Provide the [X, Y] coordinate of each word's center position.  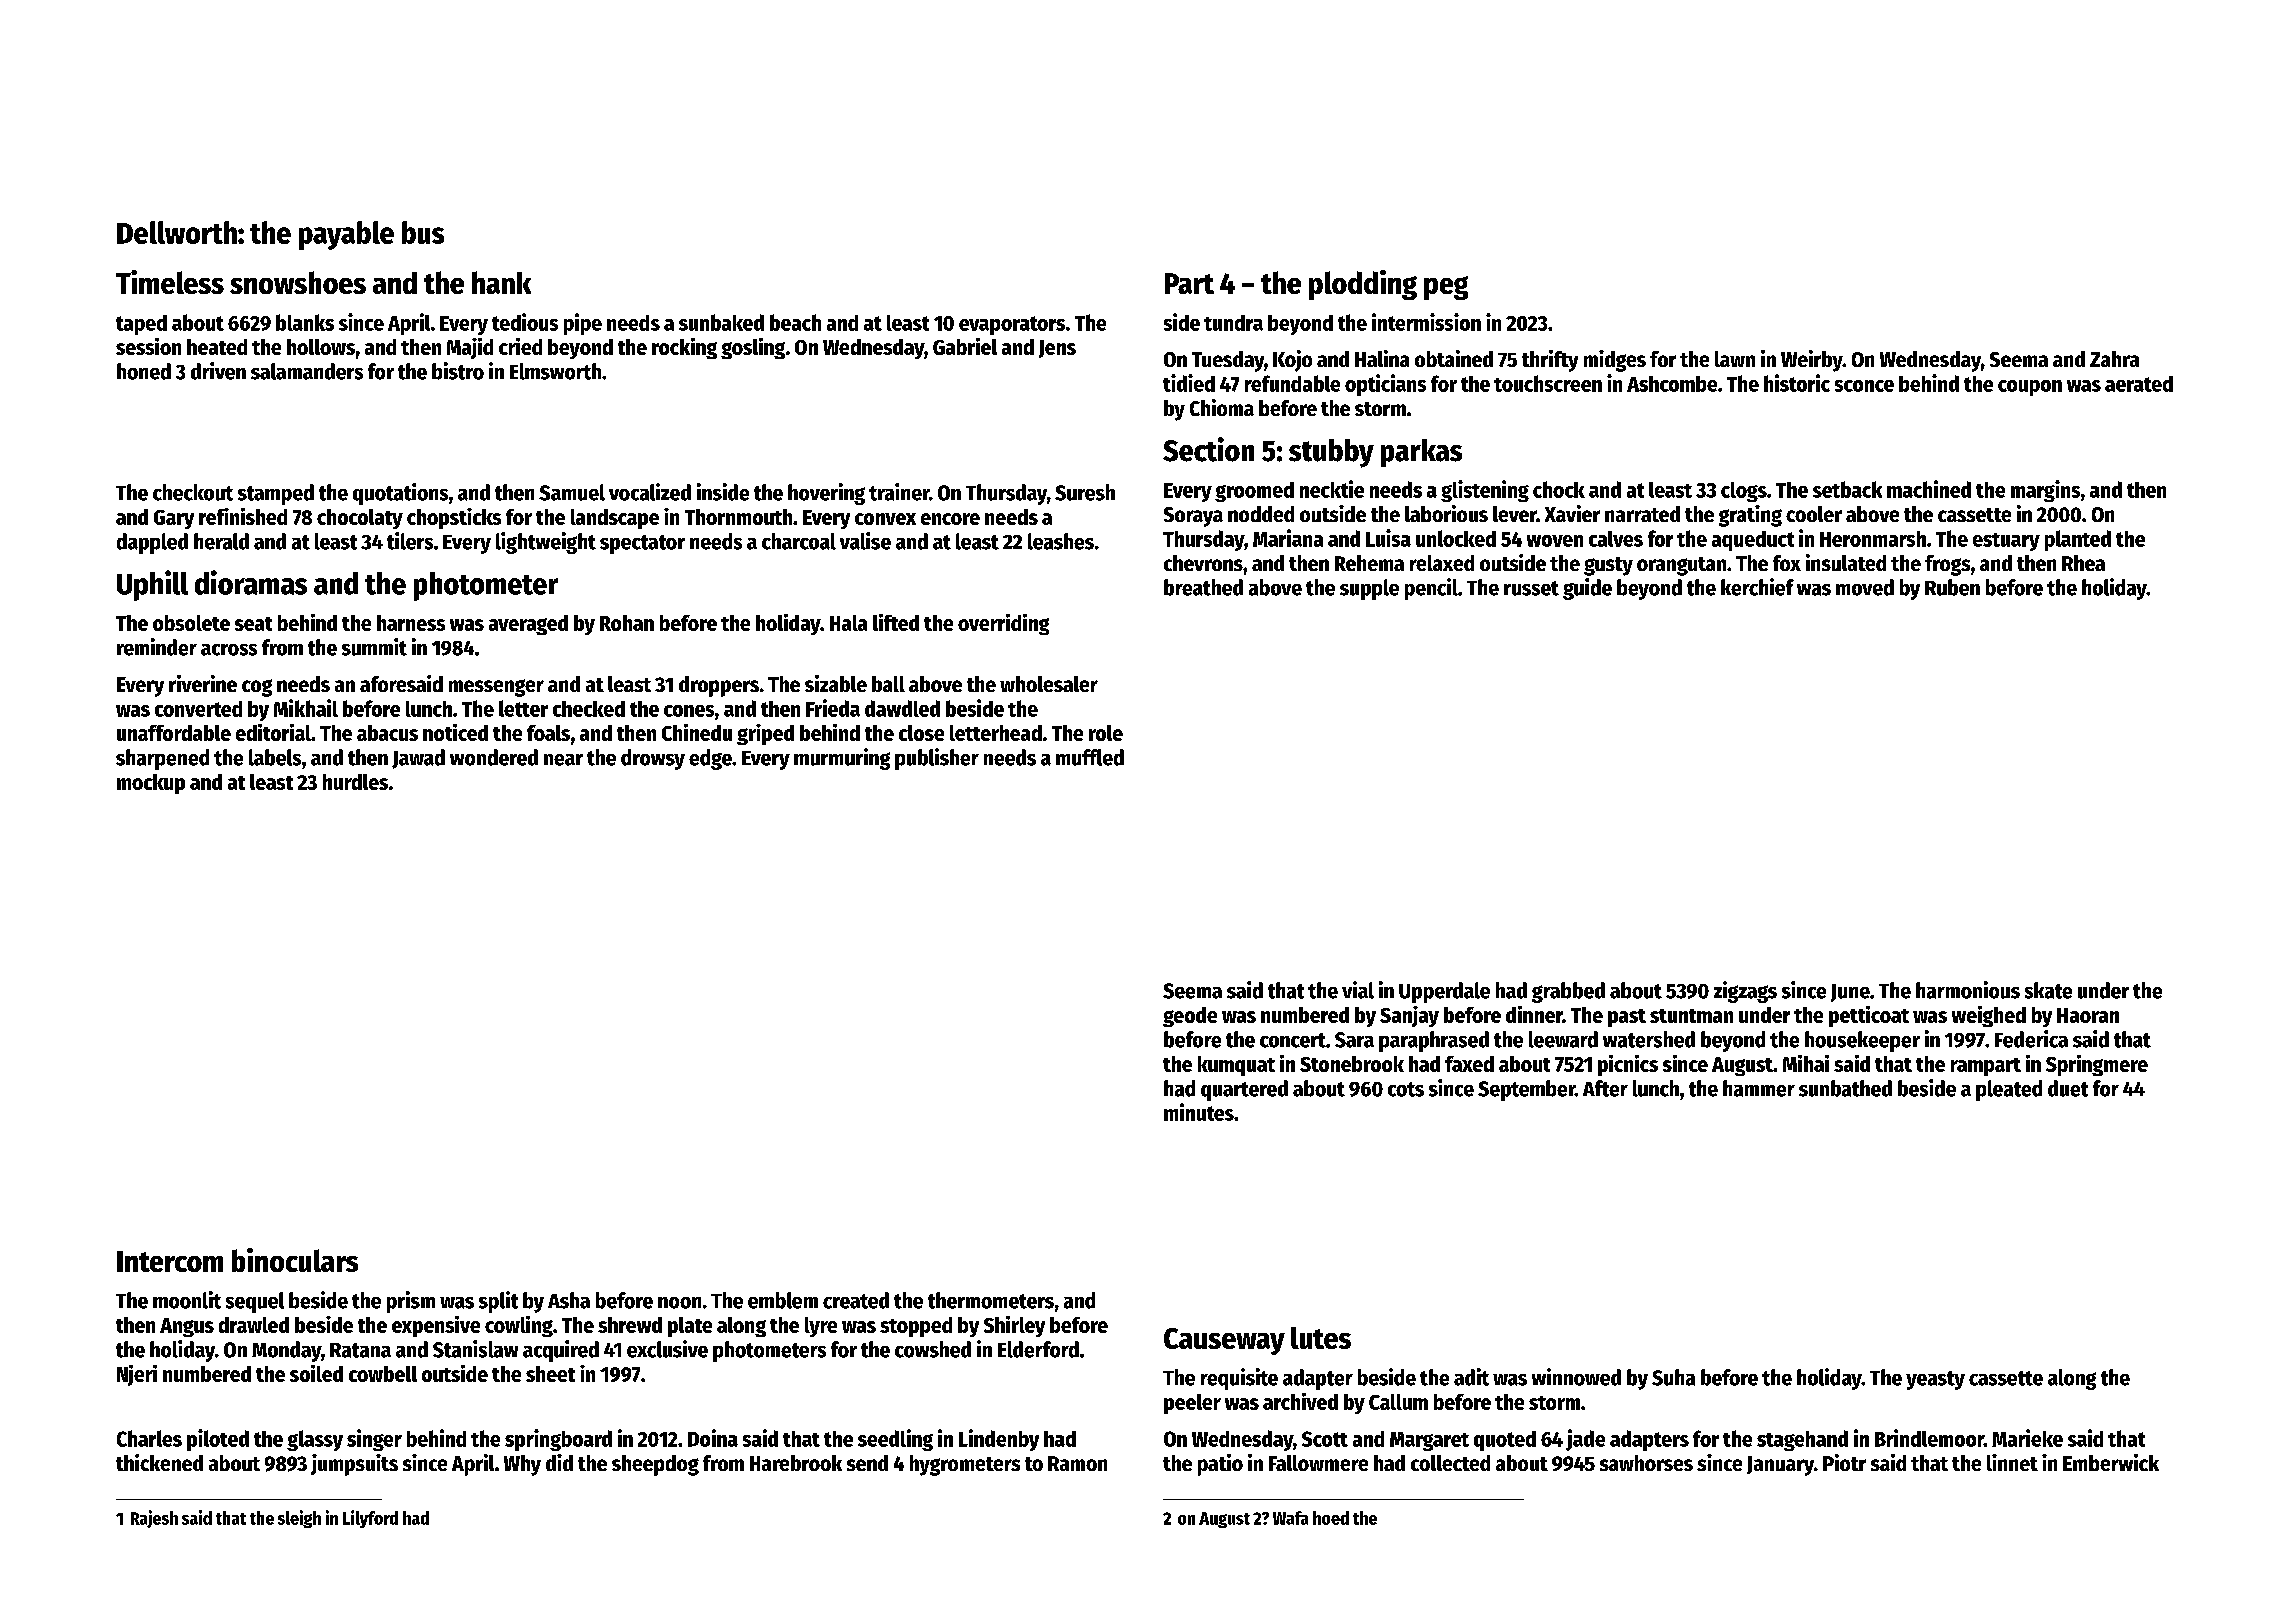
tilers [410, 541]
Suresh [1085, 492]
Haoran [2088, 1015]
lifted [896, 622]
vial [1358, 990]
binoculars [295, 1260]
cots [1406, 1089]
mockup [151, 784]
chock [1559, 489]
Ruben [1952, 587]
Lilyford [370, 1519]
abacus [387, 733]
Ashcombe [1672, 384]
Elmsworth [555, 371]
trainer [899, 492]
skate [2048, 990]
